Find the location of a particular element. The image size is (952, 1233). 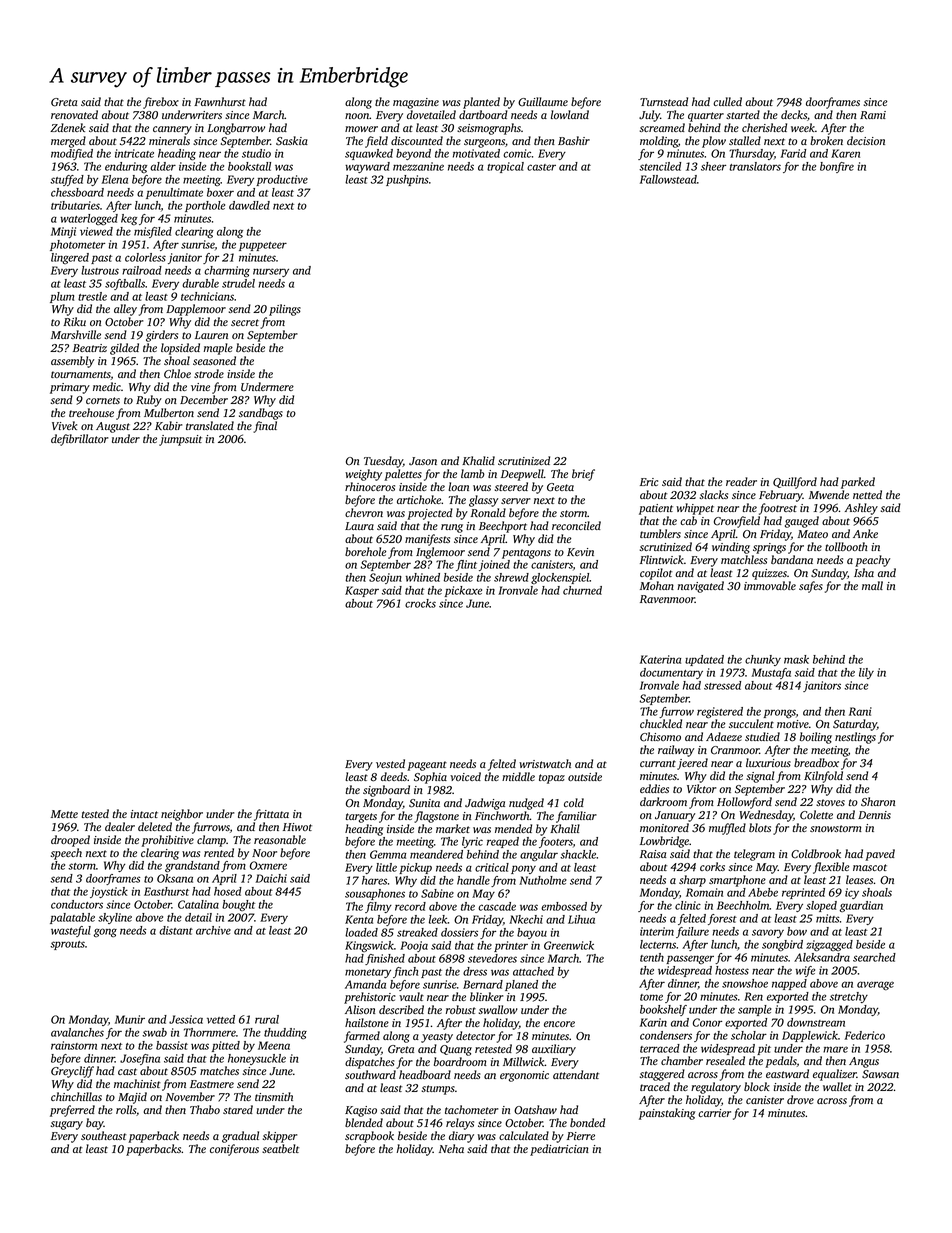

Amanda is located at coordinates (365, 984).
